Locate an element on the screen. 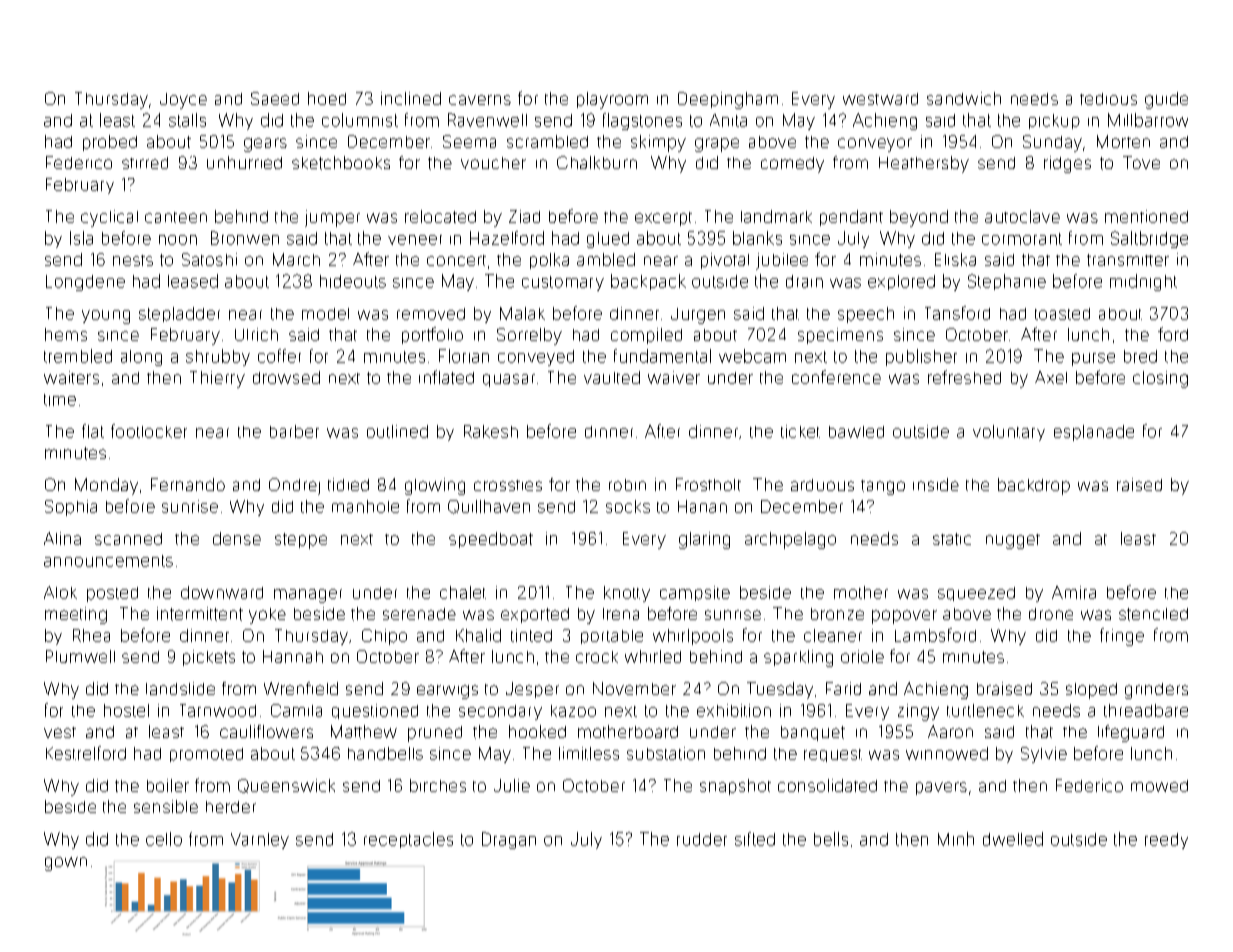  backdrop is located at coordinates (1034, 486).
